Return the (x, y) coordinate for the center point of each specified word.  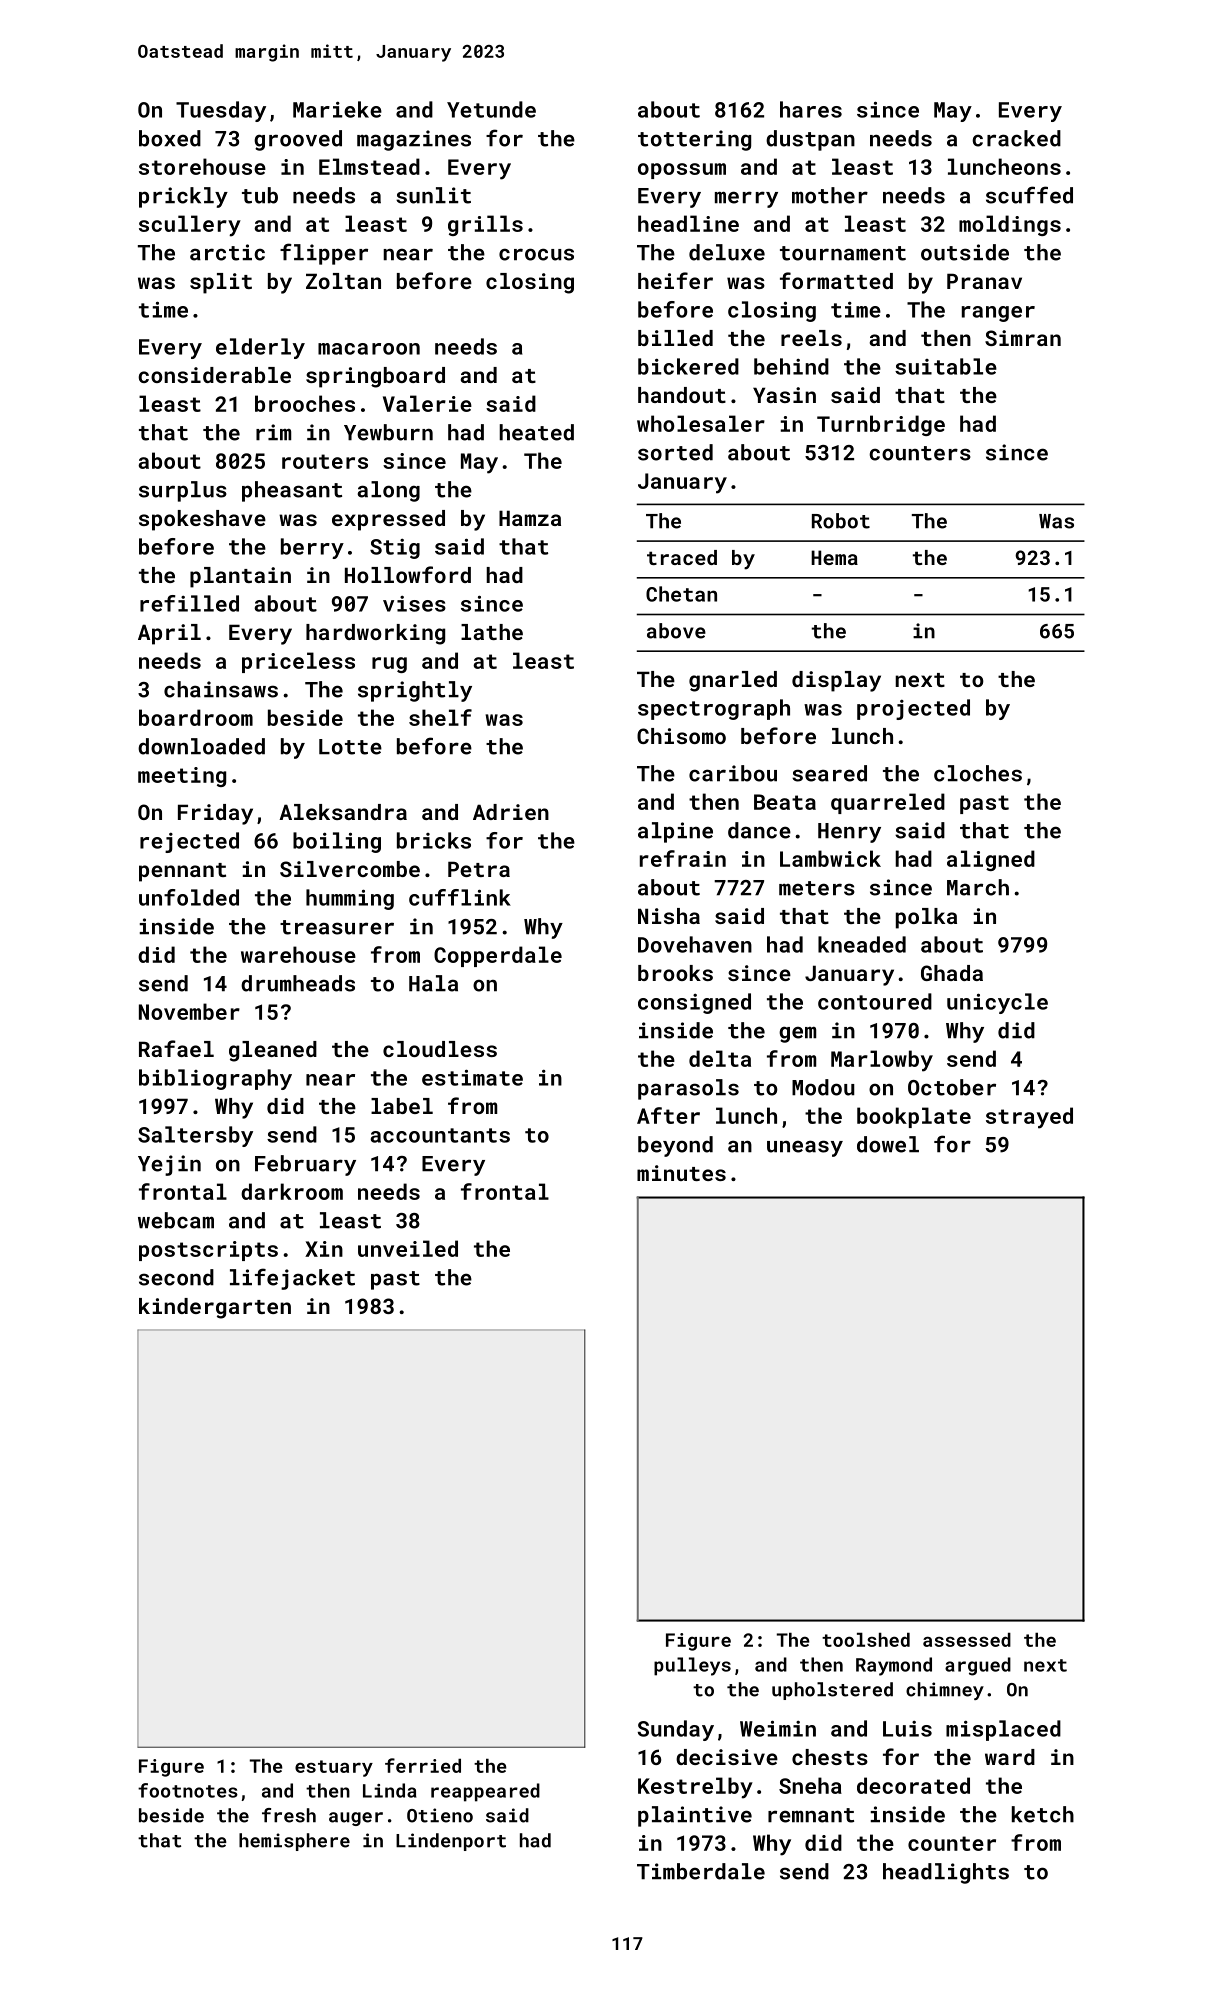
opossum (682, 171)
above (676, 631)
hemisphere (294, 1842)
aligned (991, 860)
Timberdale (701, 1871)
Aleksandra (343, 812)
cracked (1016, 138)
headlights (946, 1873)
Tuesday (221, 111)
